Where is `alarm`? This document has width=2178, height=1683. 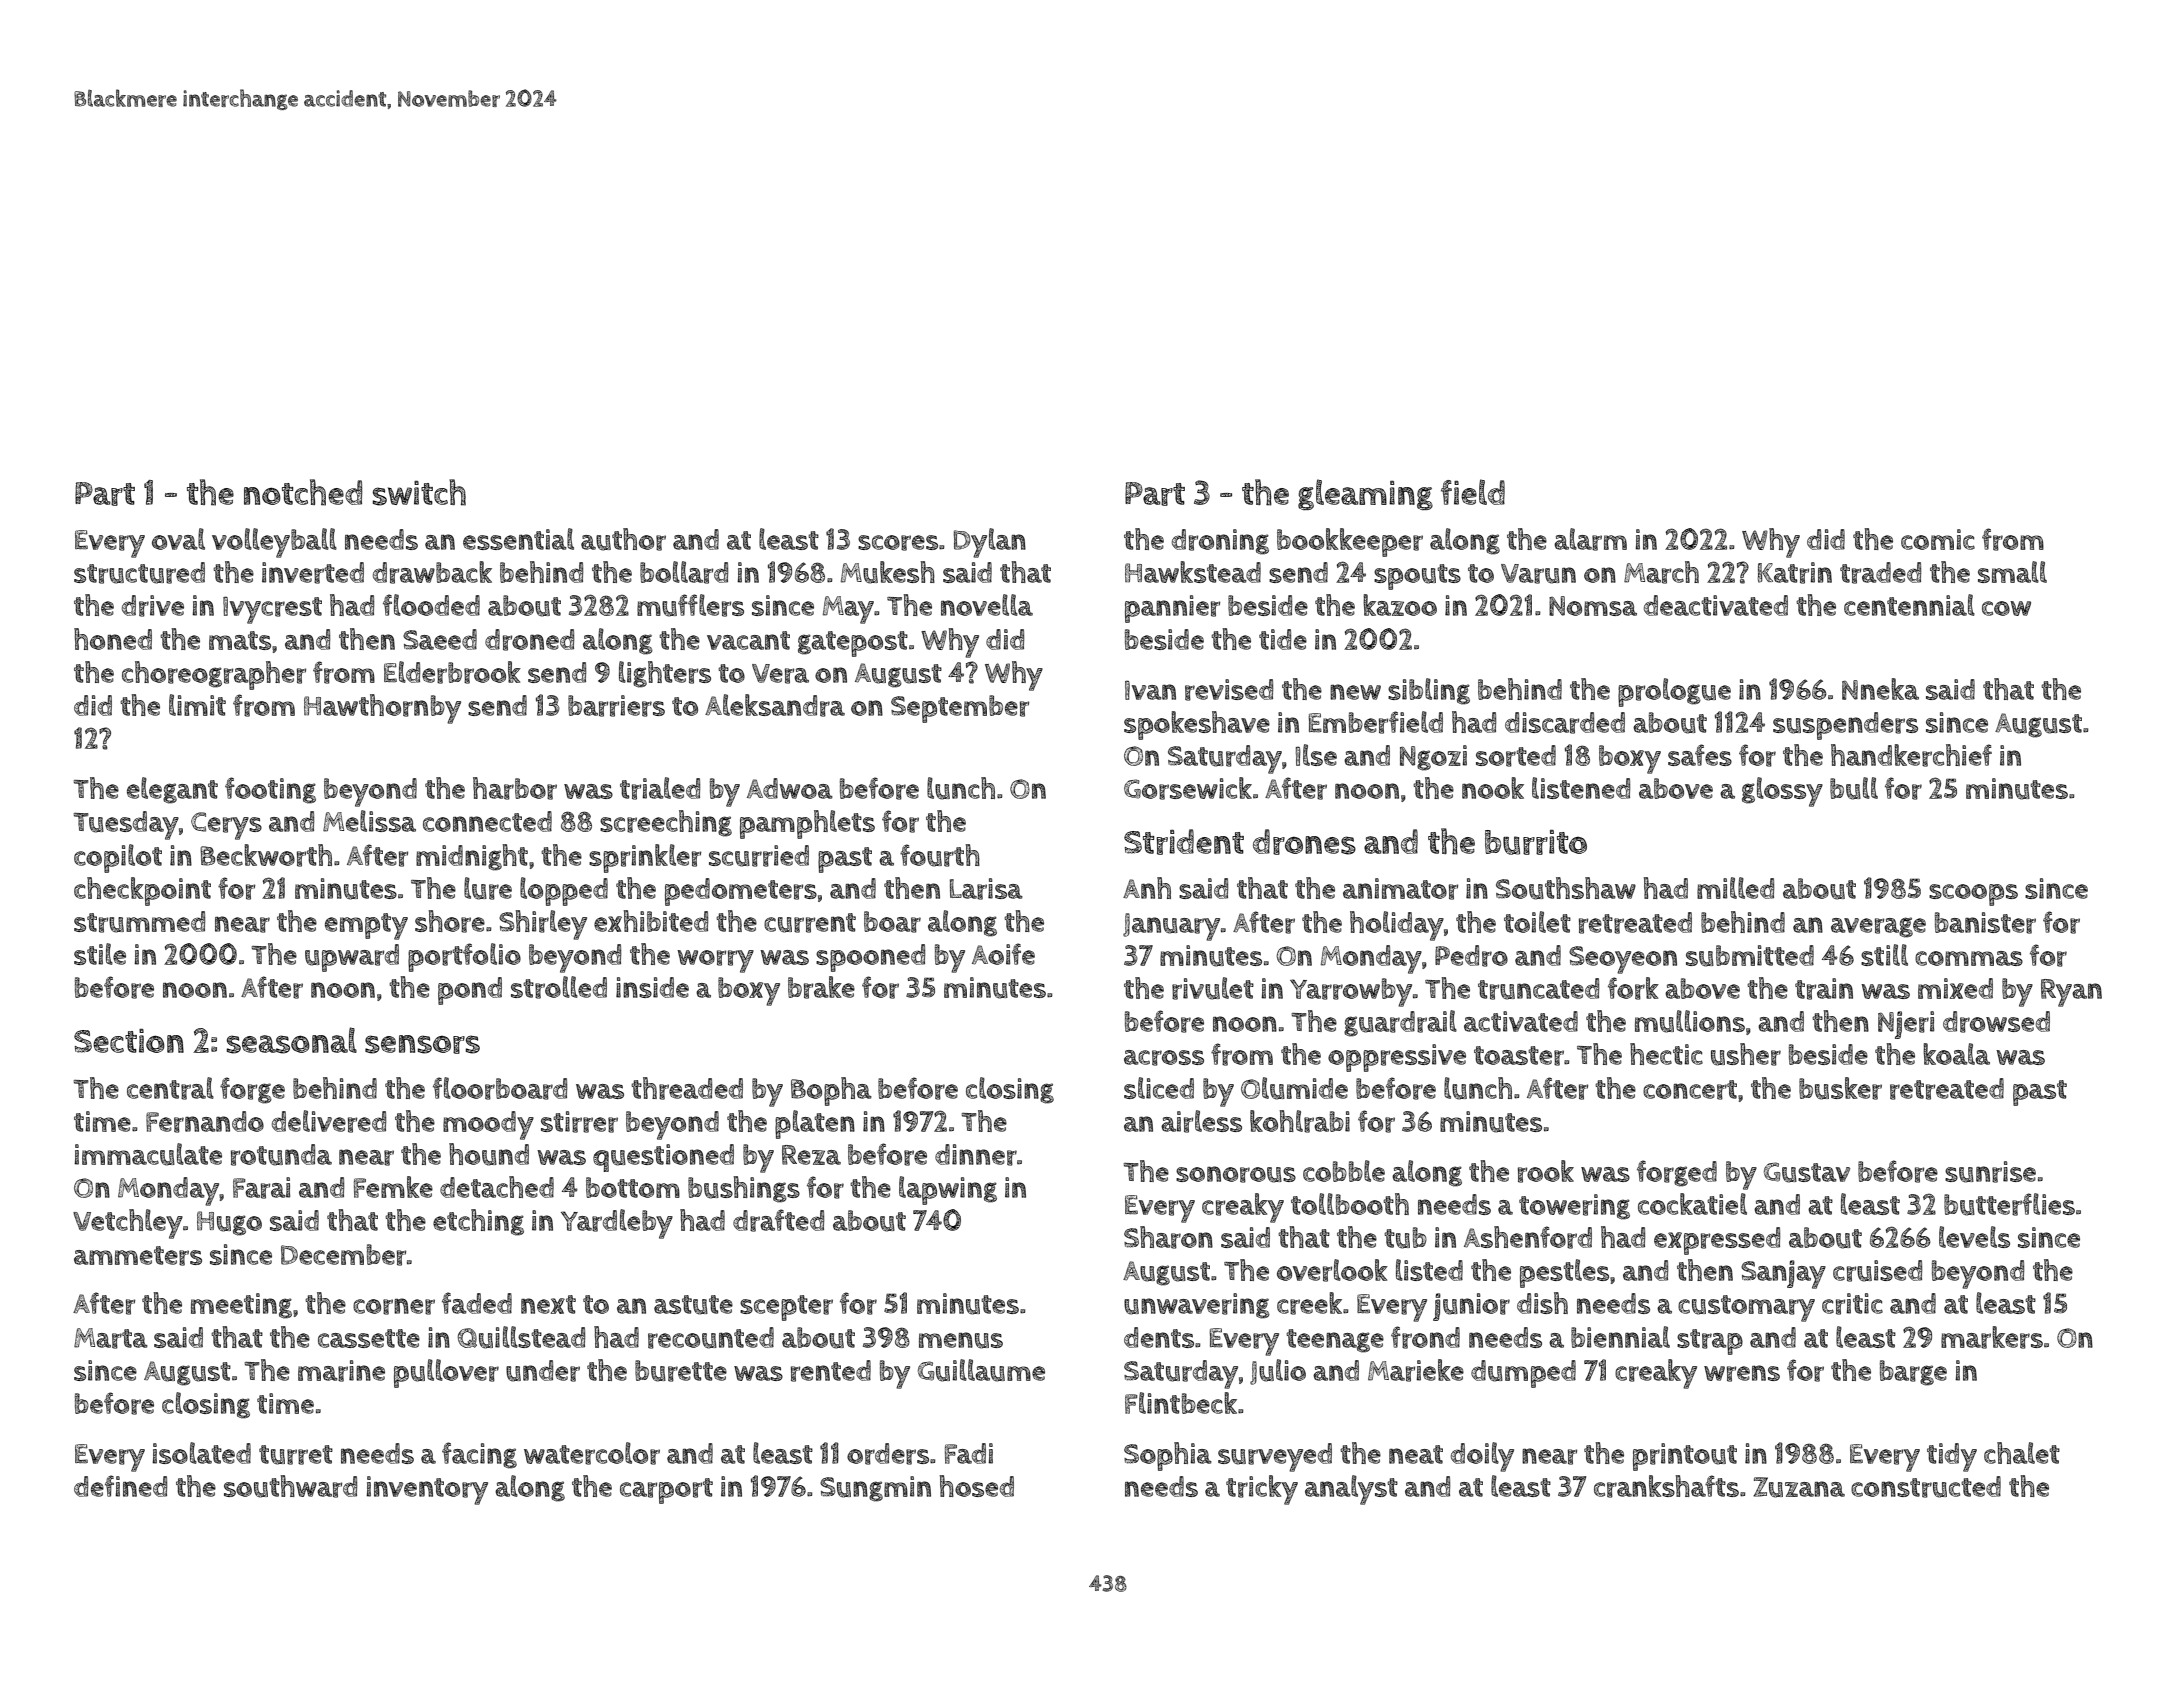
alarm is located at coordinates (1590, 539).
